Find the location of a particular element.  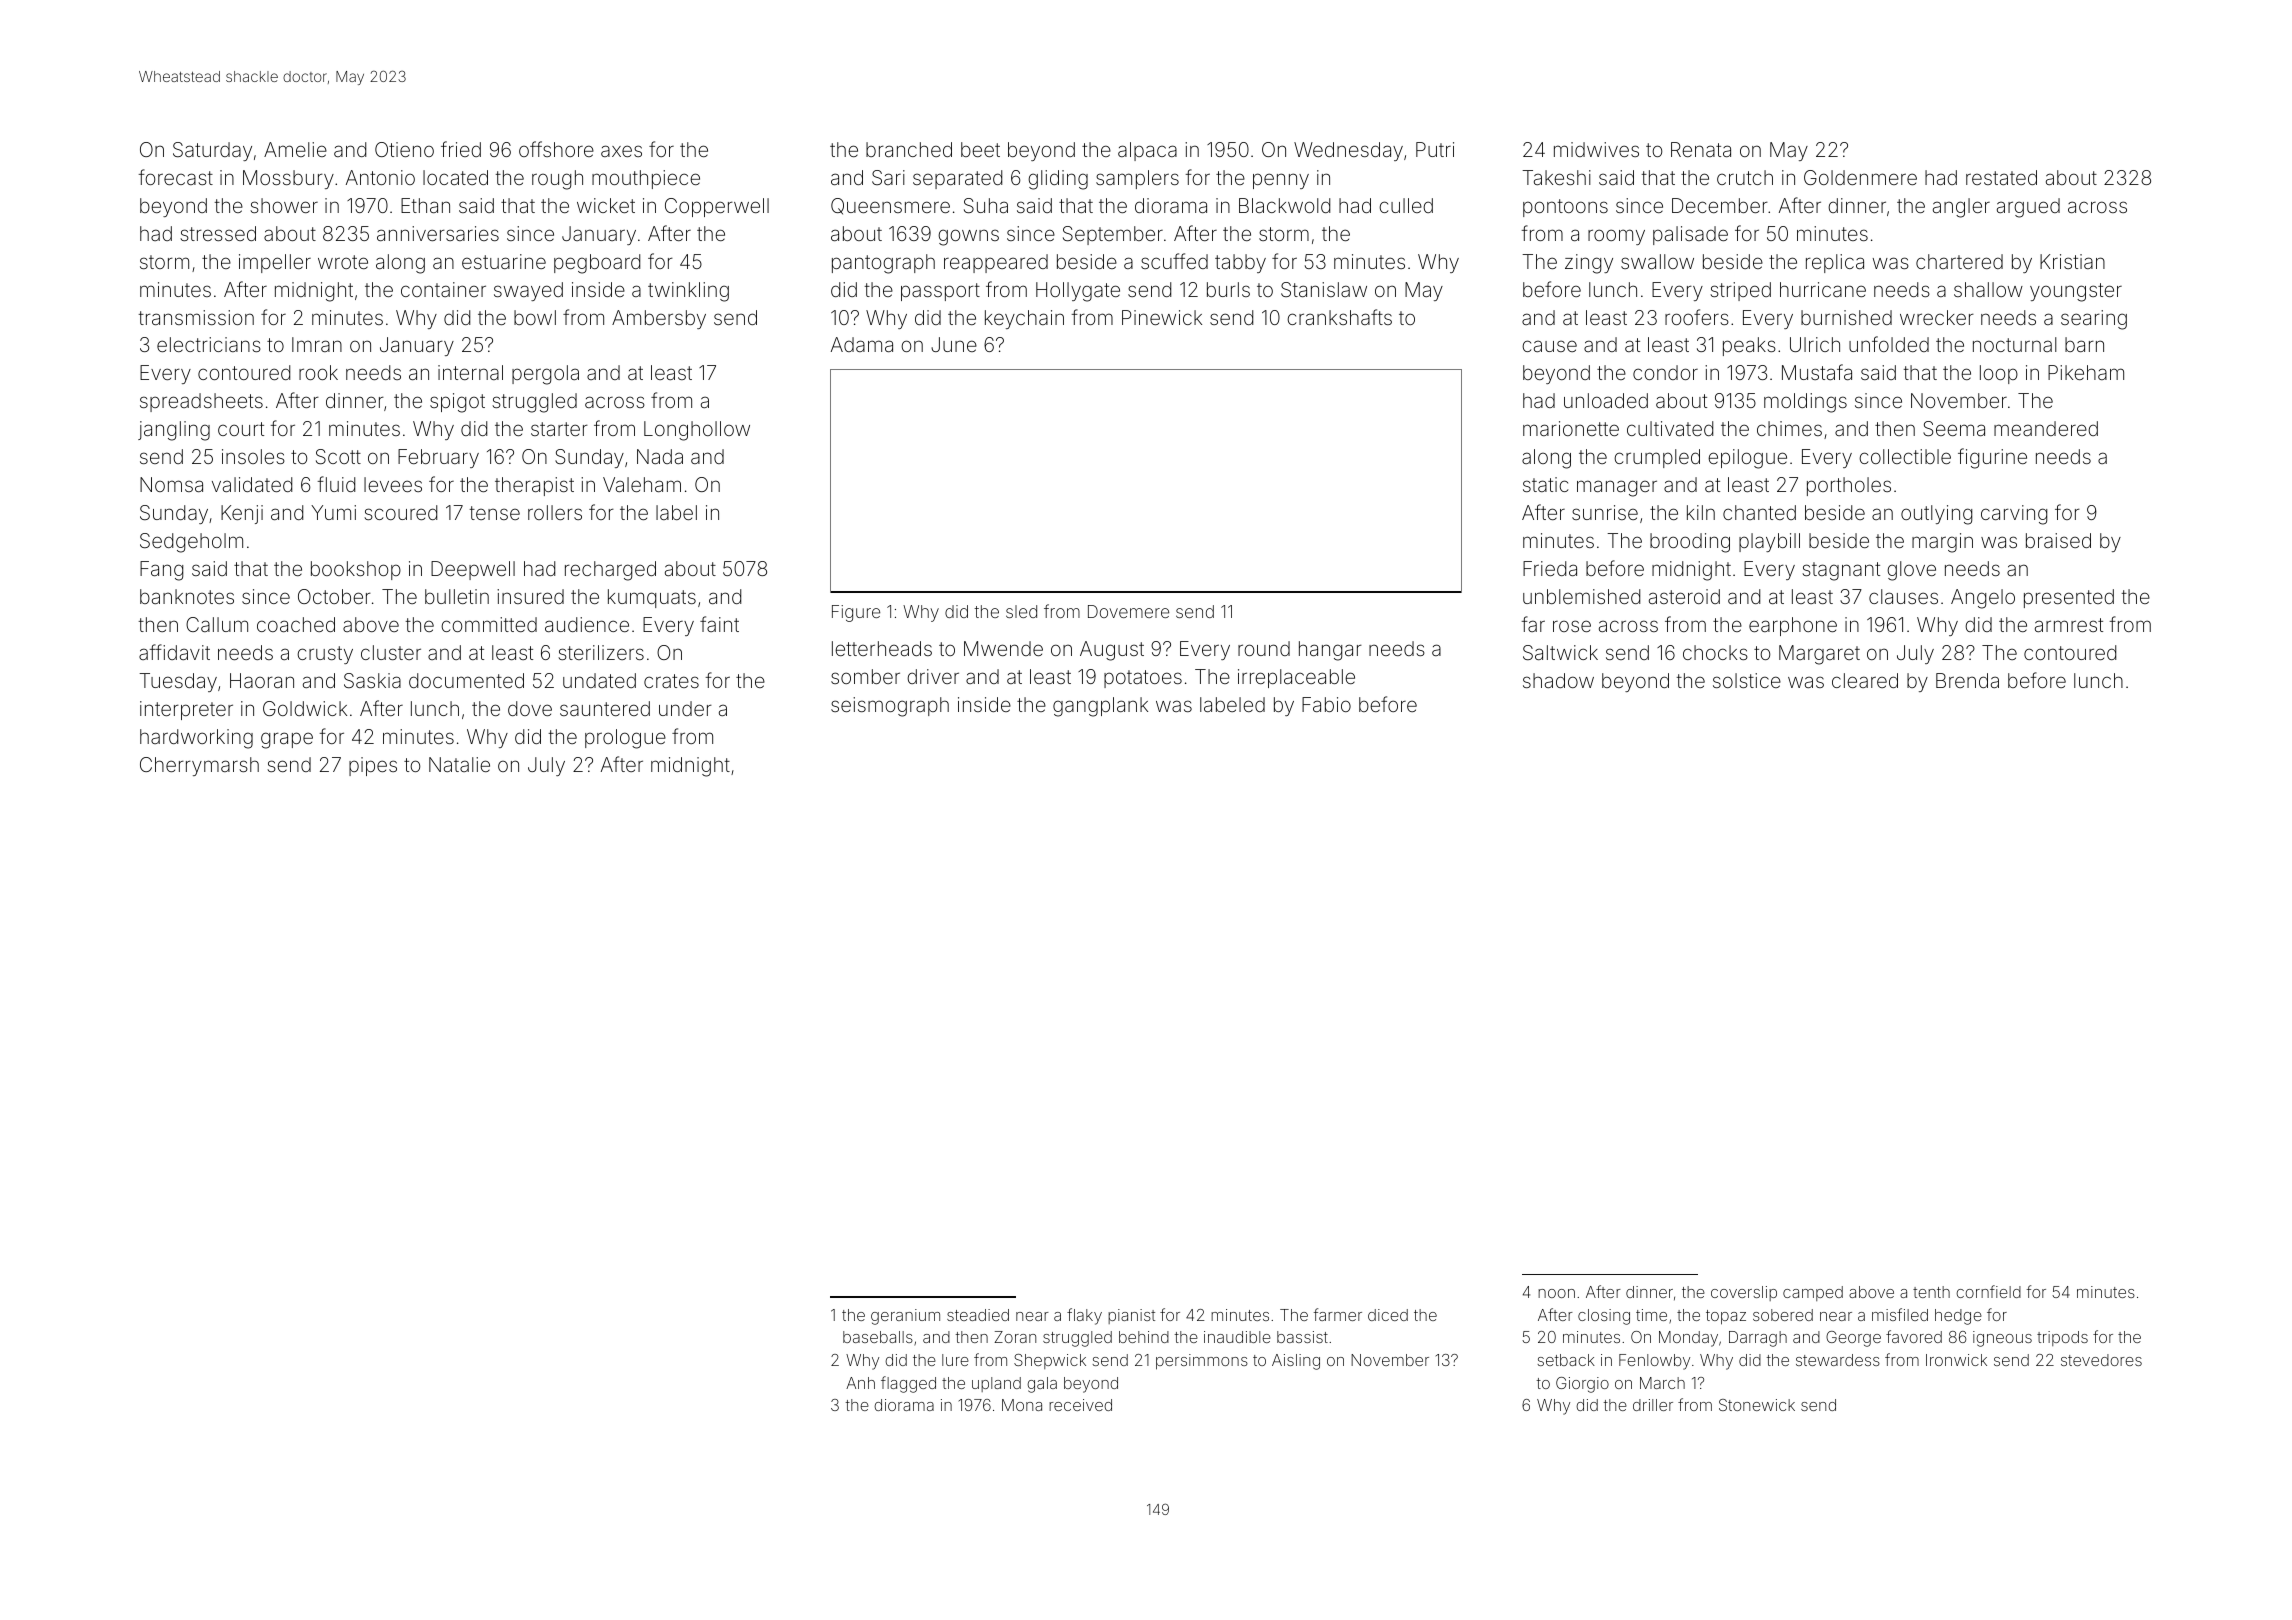

geranium is located at coordinates (905, 1317).
